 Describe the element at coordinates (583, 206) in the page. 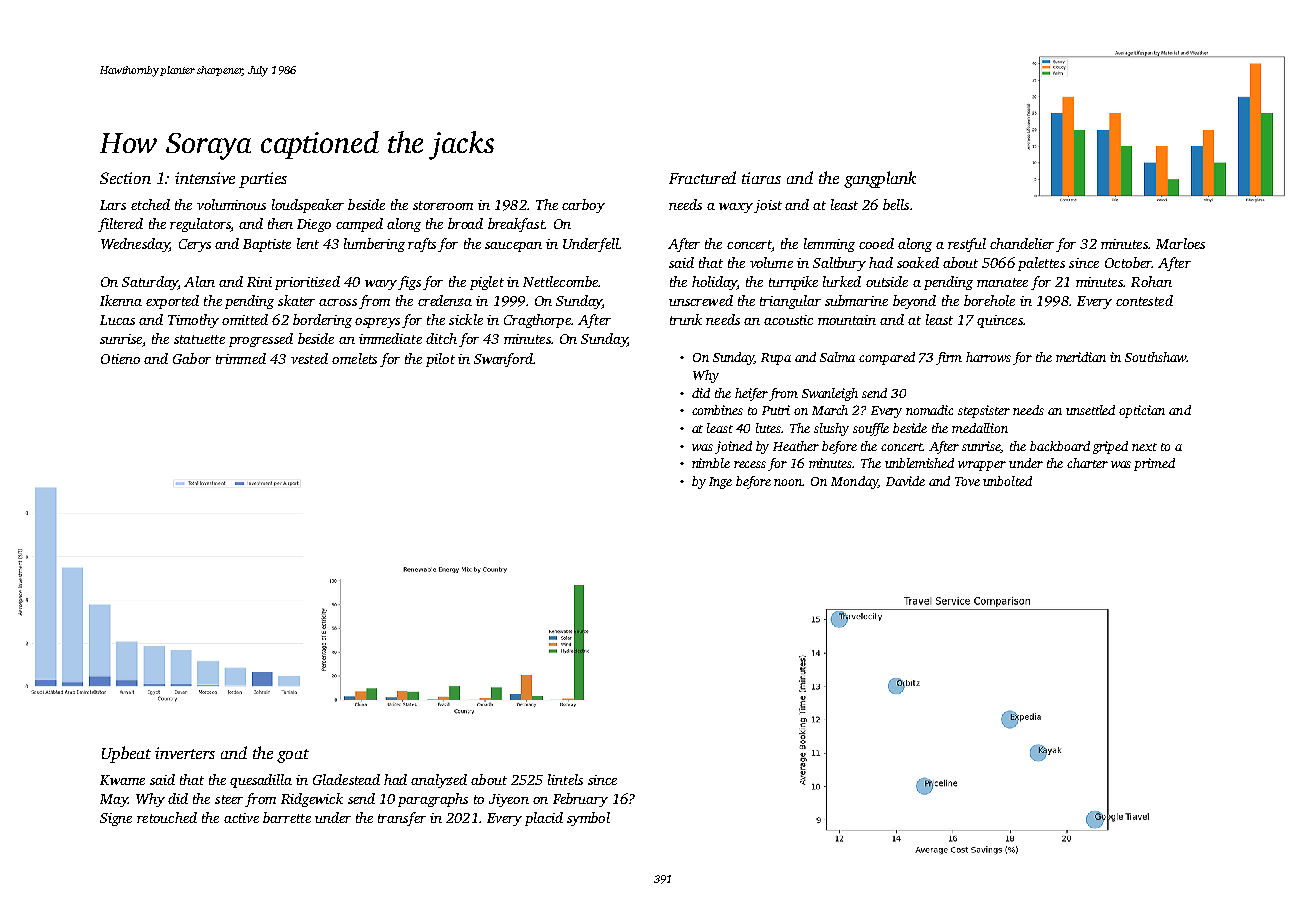

I see `carboy` at that location.
